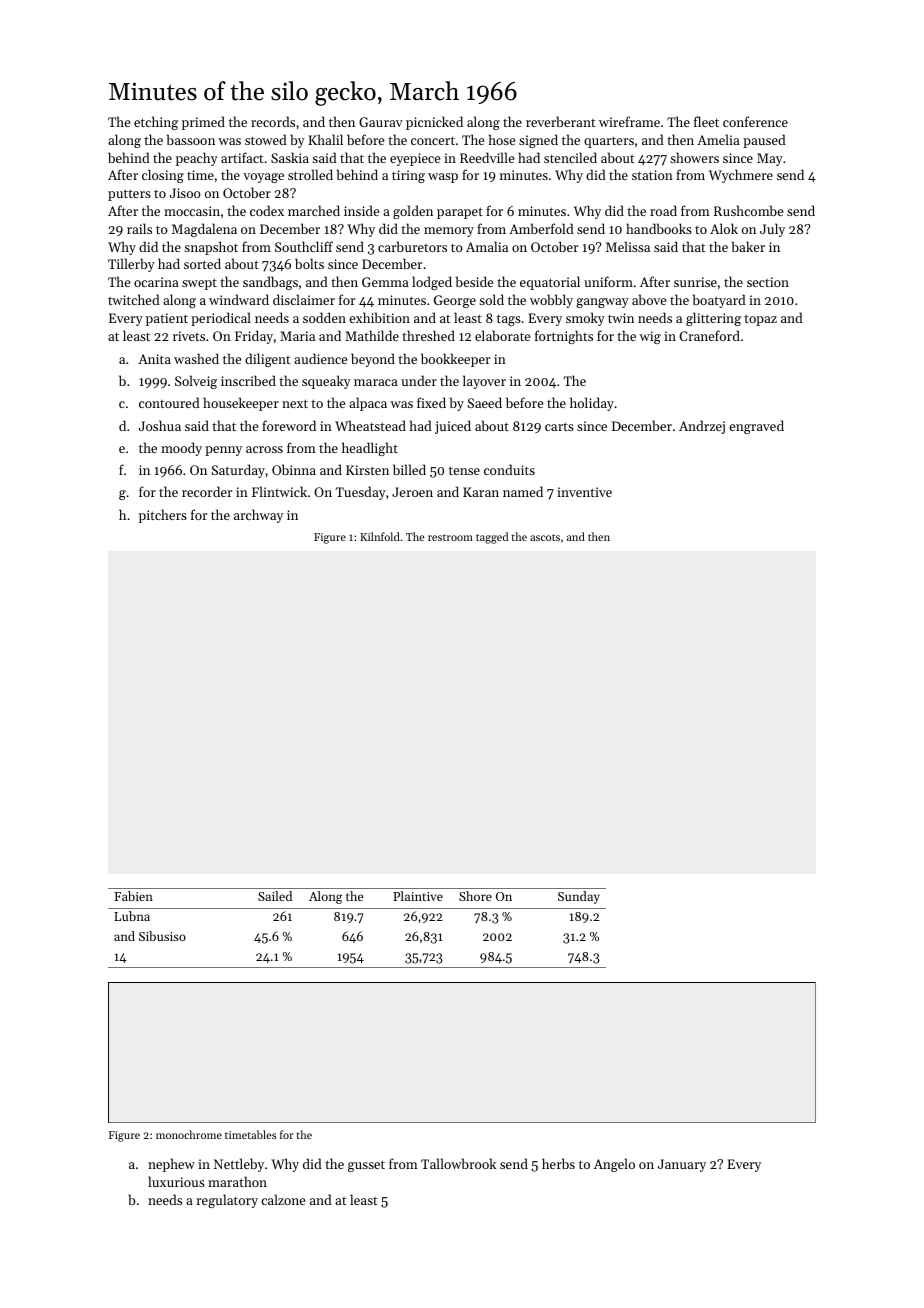 The height and width of the page is (1308, 924). What do you see at coordinates (682, 1165) in the page?
I see `January` at bounding box center [682, 1165].
